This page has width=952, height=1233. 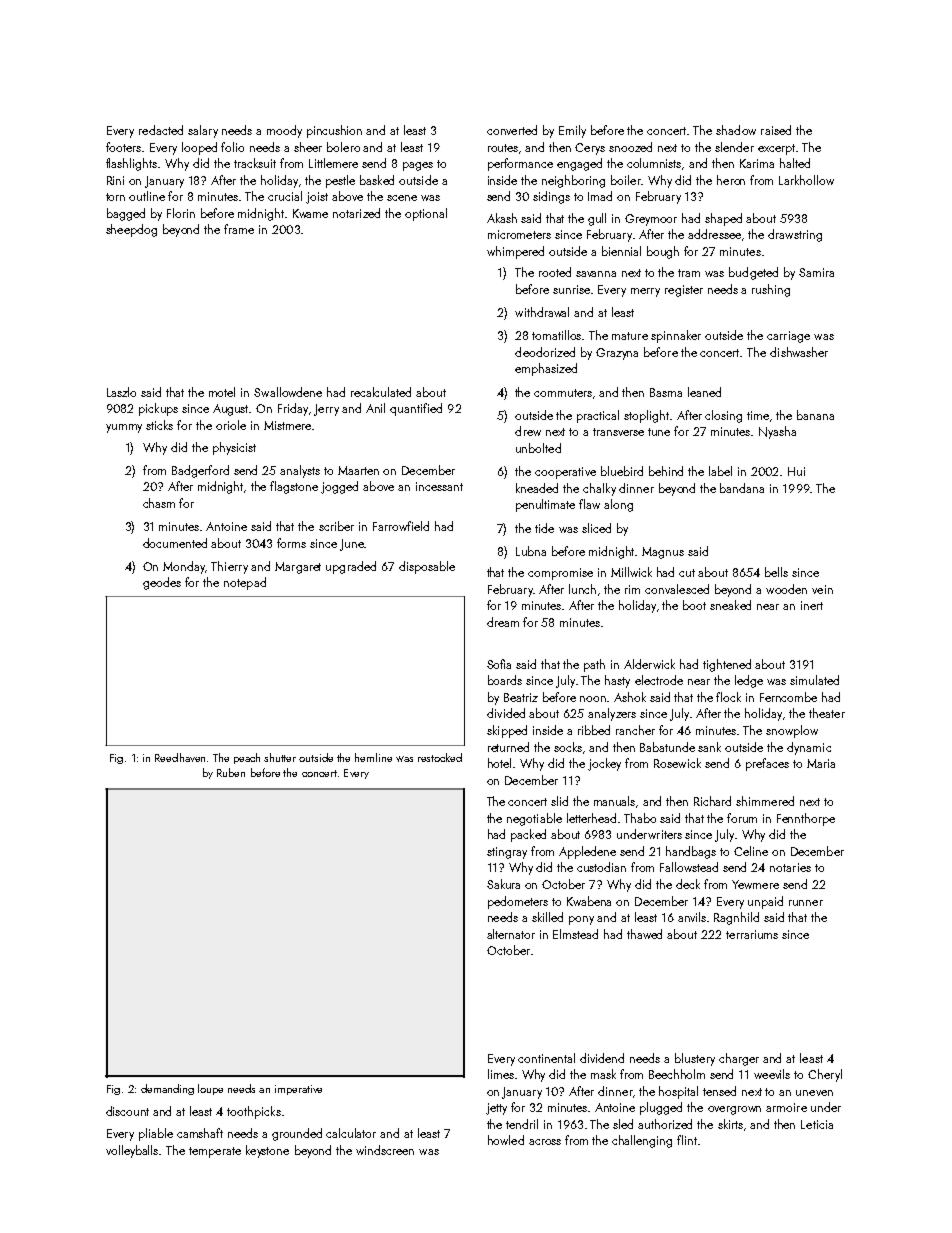 I want to click on blustery, so click(x=695, y=1059).
